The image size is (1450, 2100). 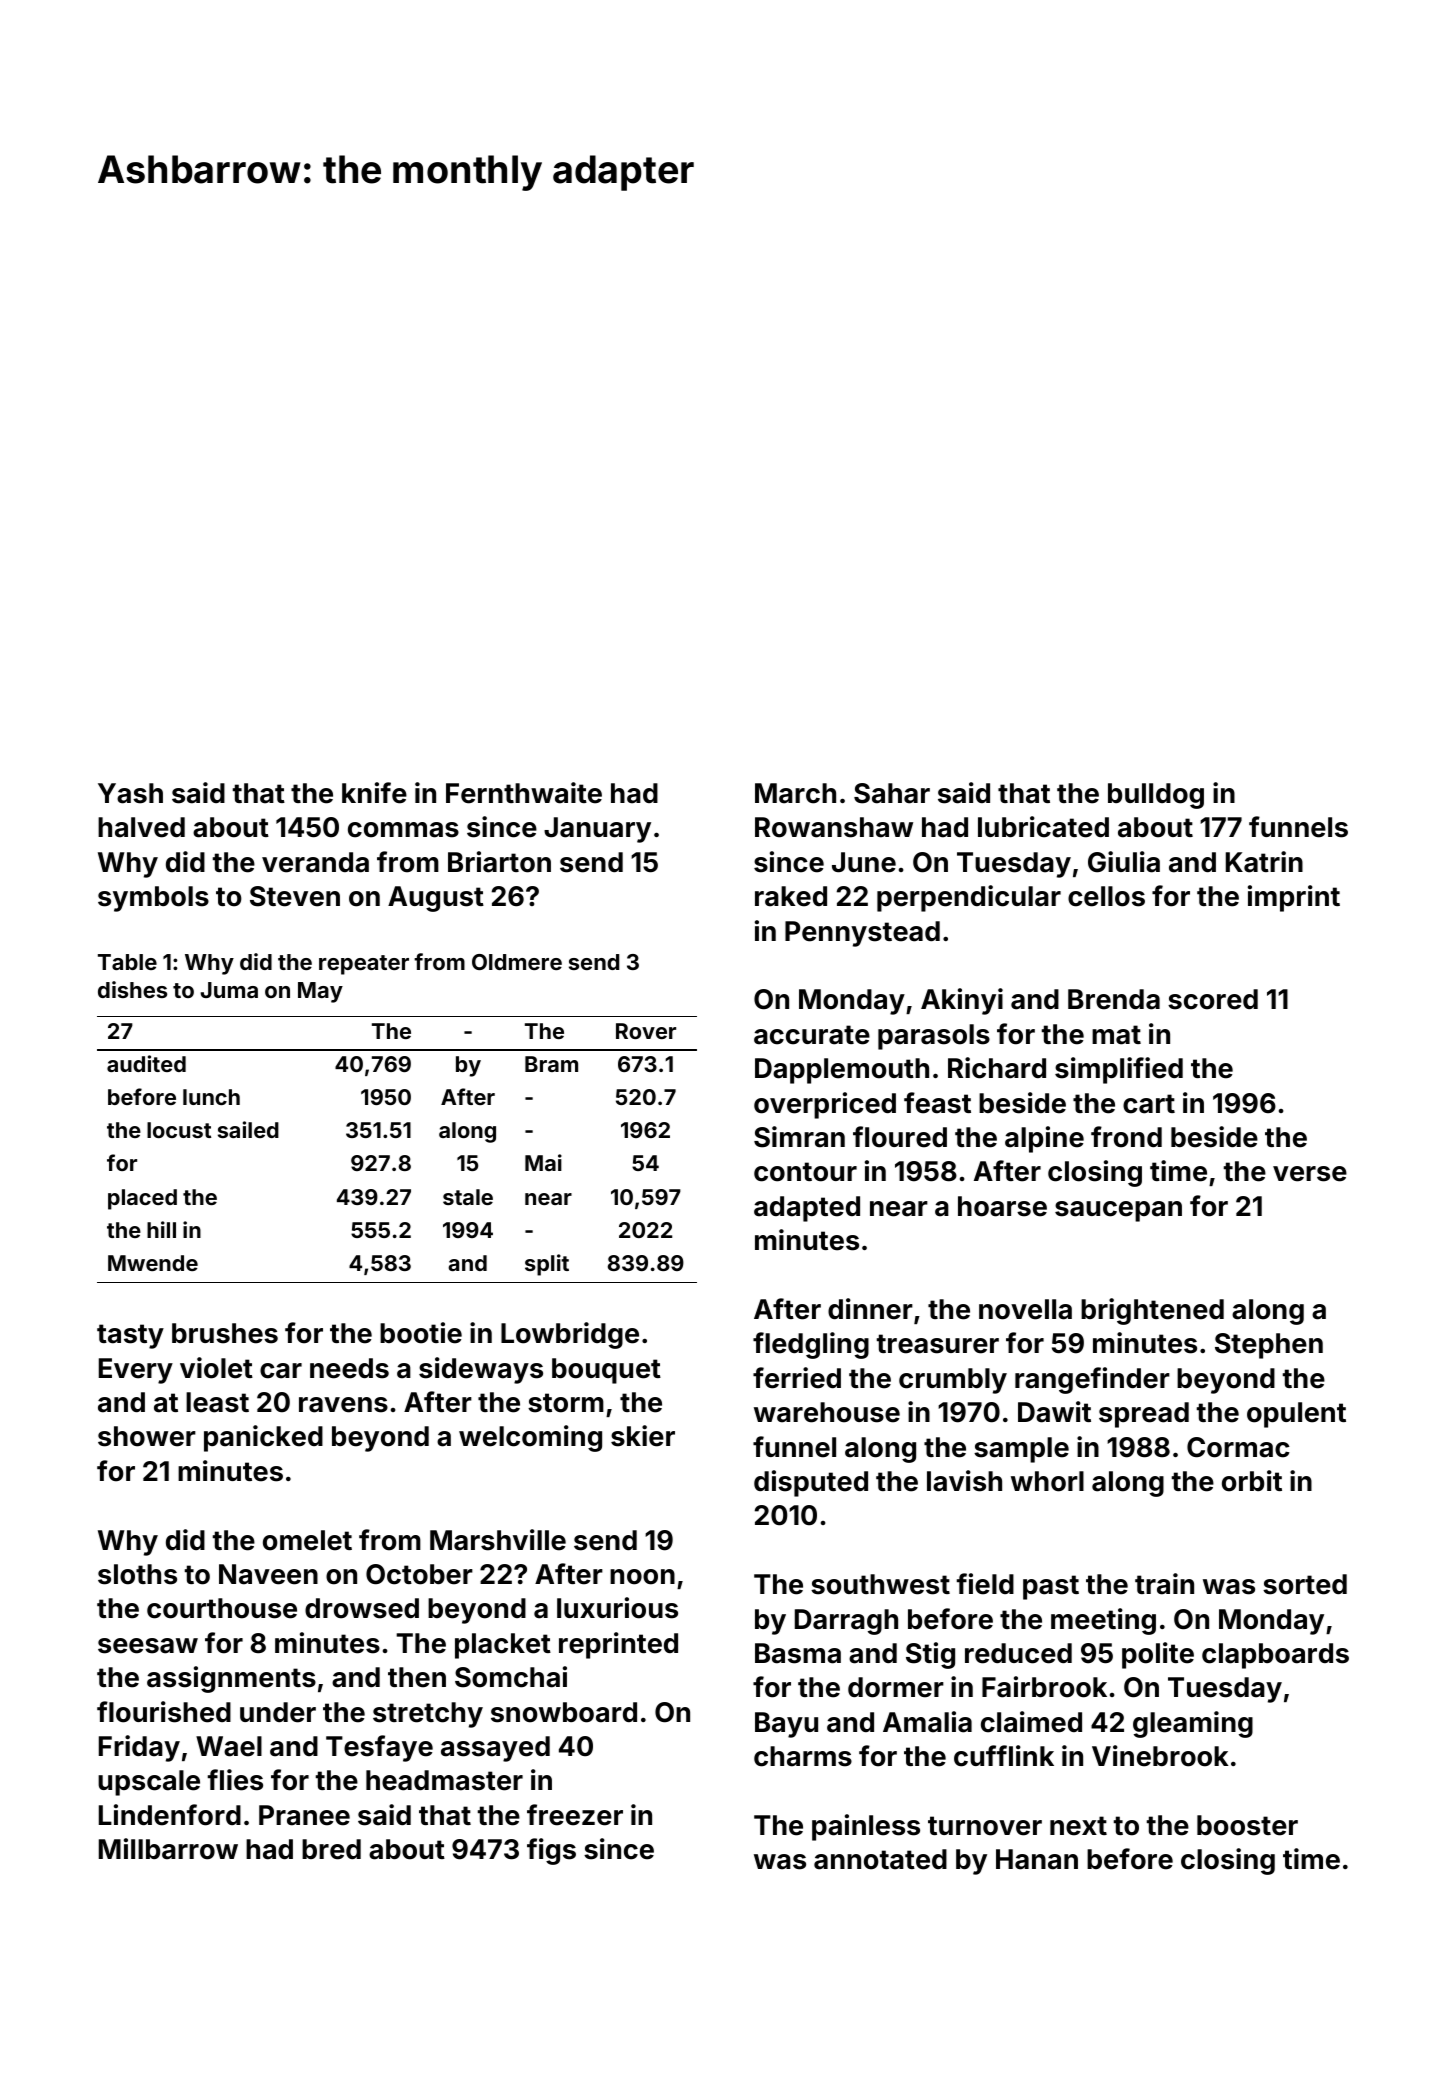 What do you see at coordinates (421, 1333) in the screenshot?
I see `bootie` at bounding box center [421, 1333].
